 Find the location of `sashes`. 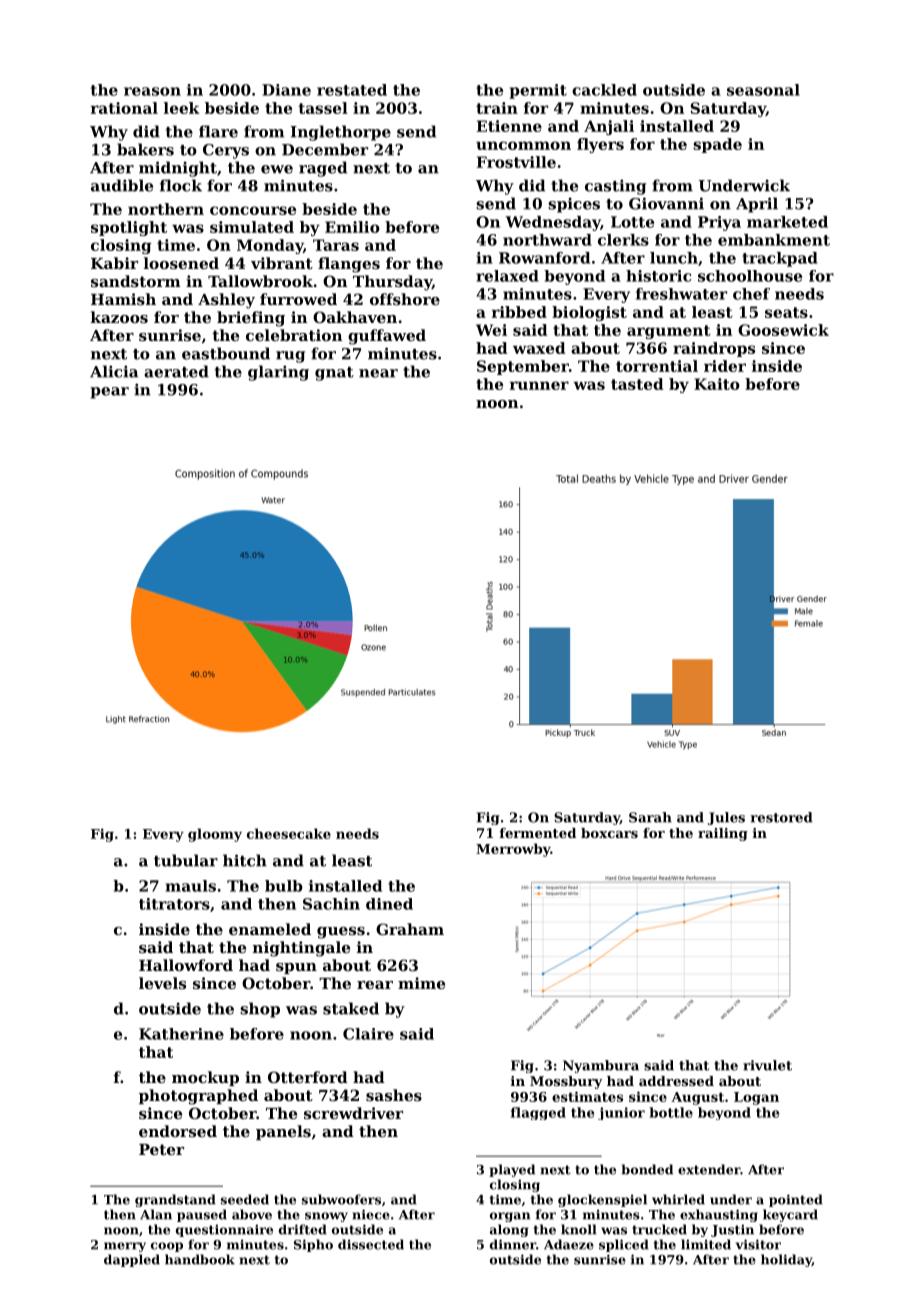

sashes is located at coordinates (394, 1095).
